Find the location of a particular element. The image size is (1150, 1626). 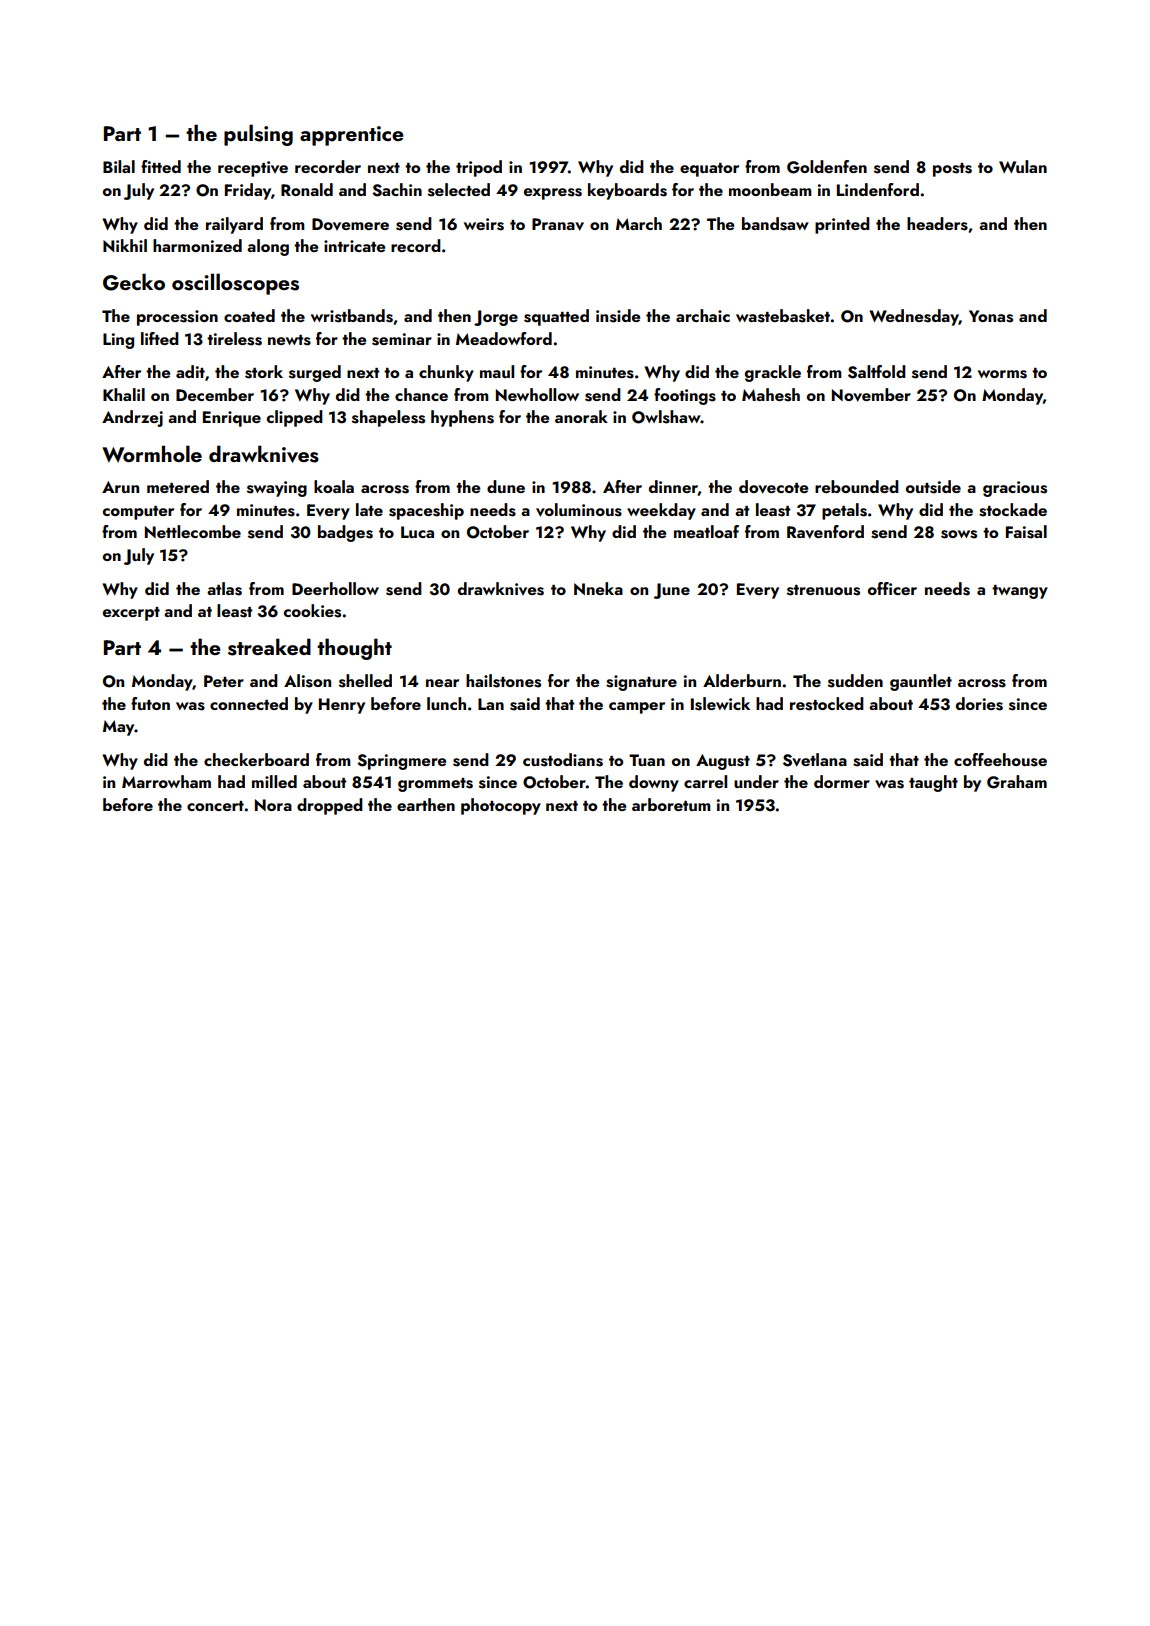

June is located at coordinates (672, 591).
